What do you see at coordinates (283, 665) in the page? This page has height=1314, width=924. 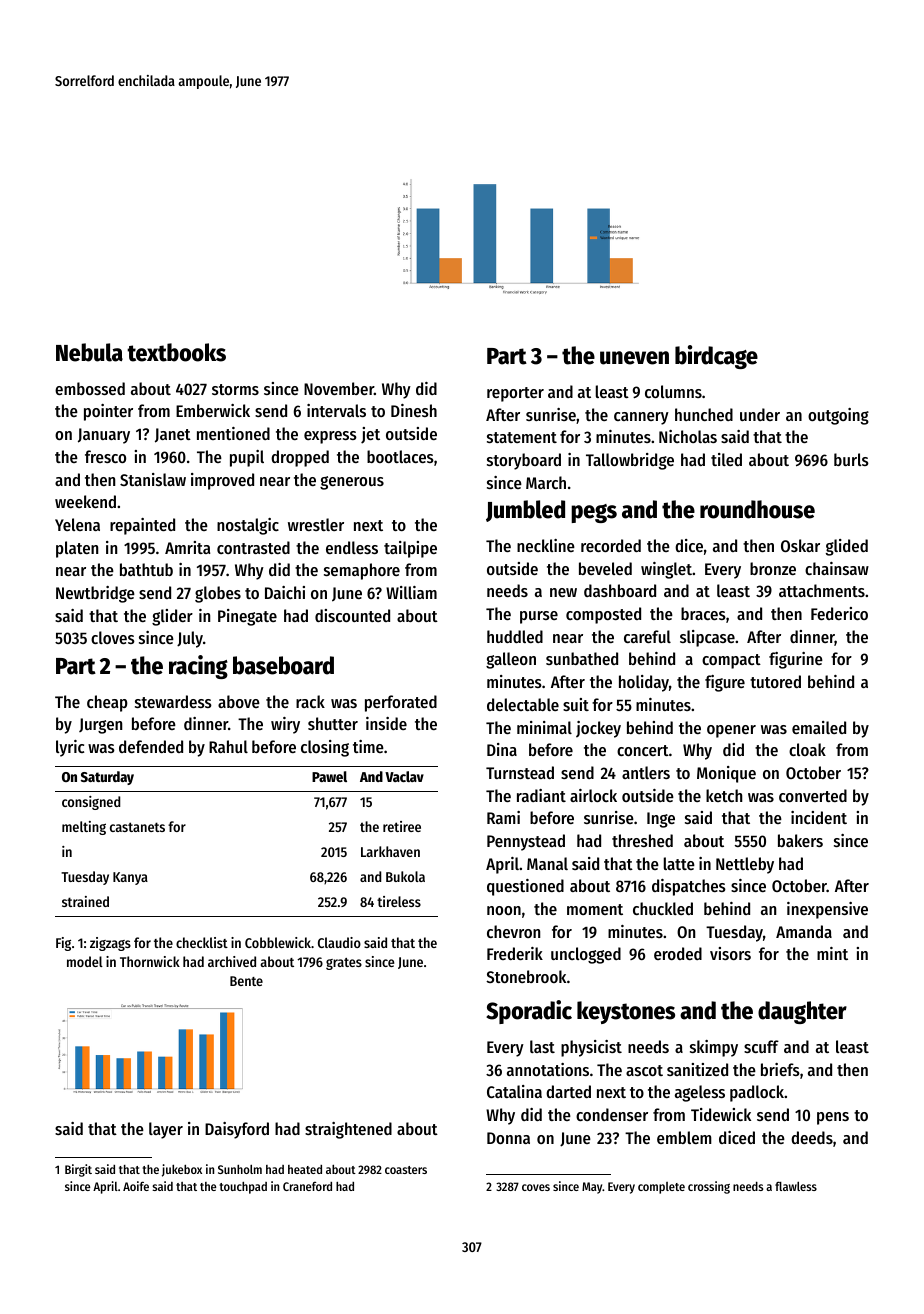 I see `baseboard` at bounding box center [283, 665].
